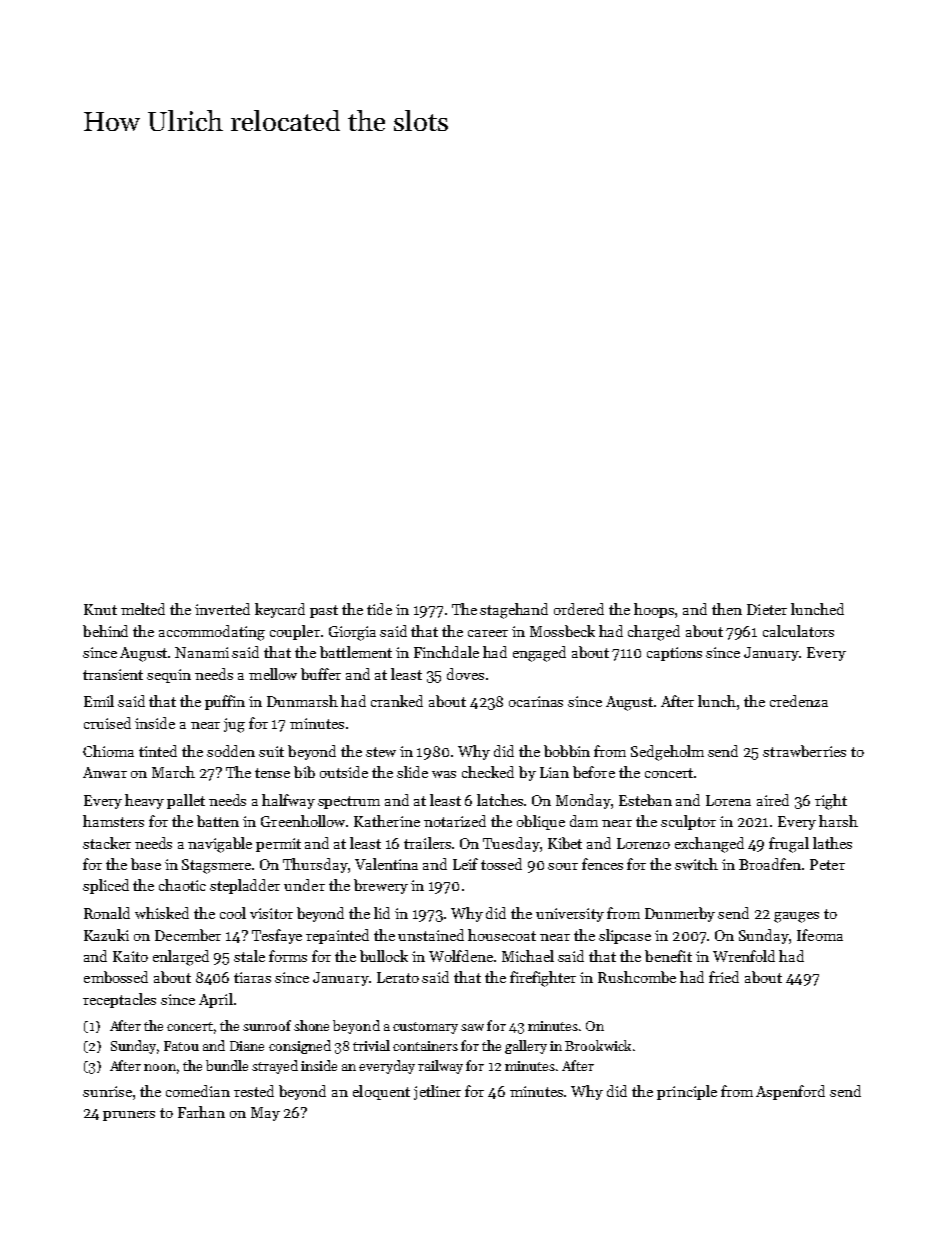 This image has width=952, height=1233. What do you see at coordinates (440, 1067) in the image?
I see `railway` at bounding box center [440, 1067].
